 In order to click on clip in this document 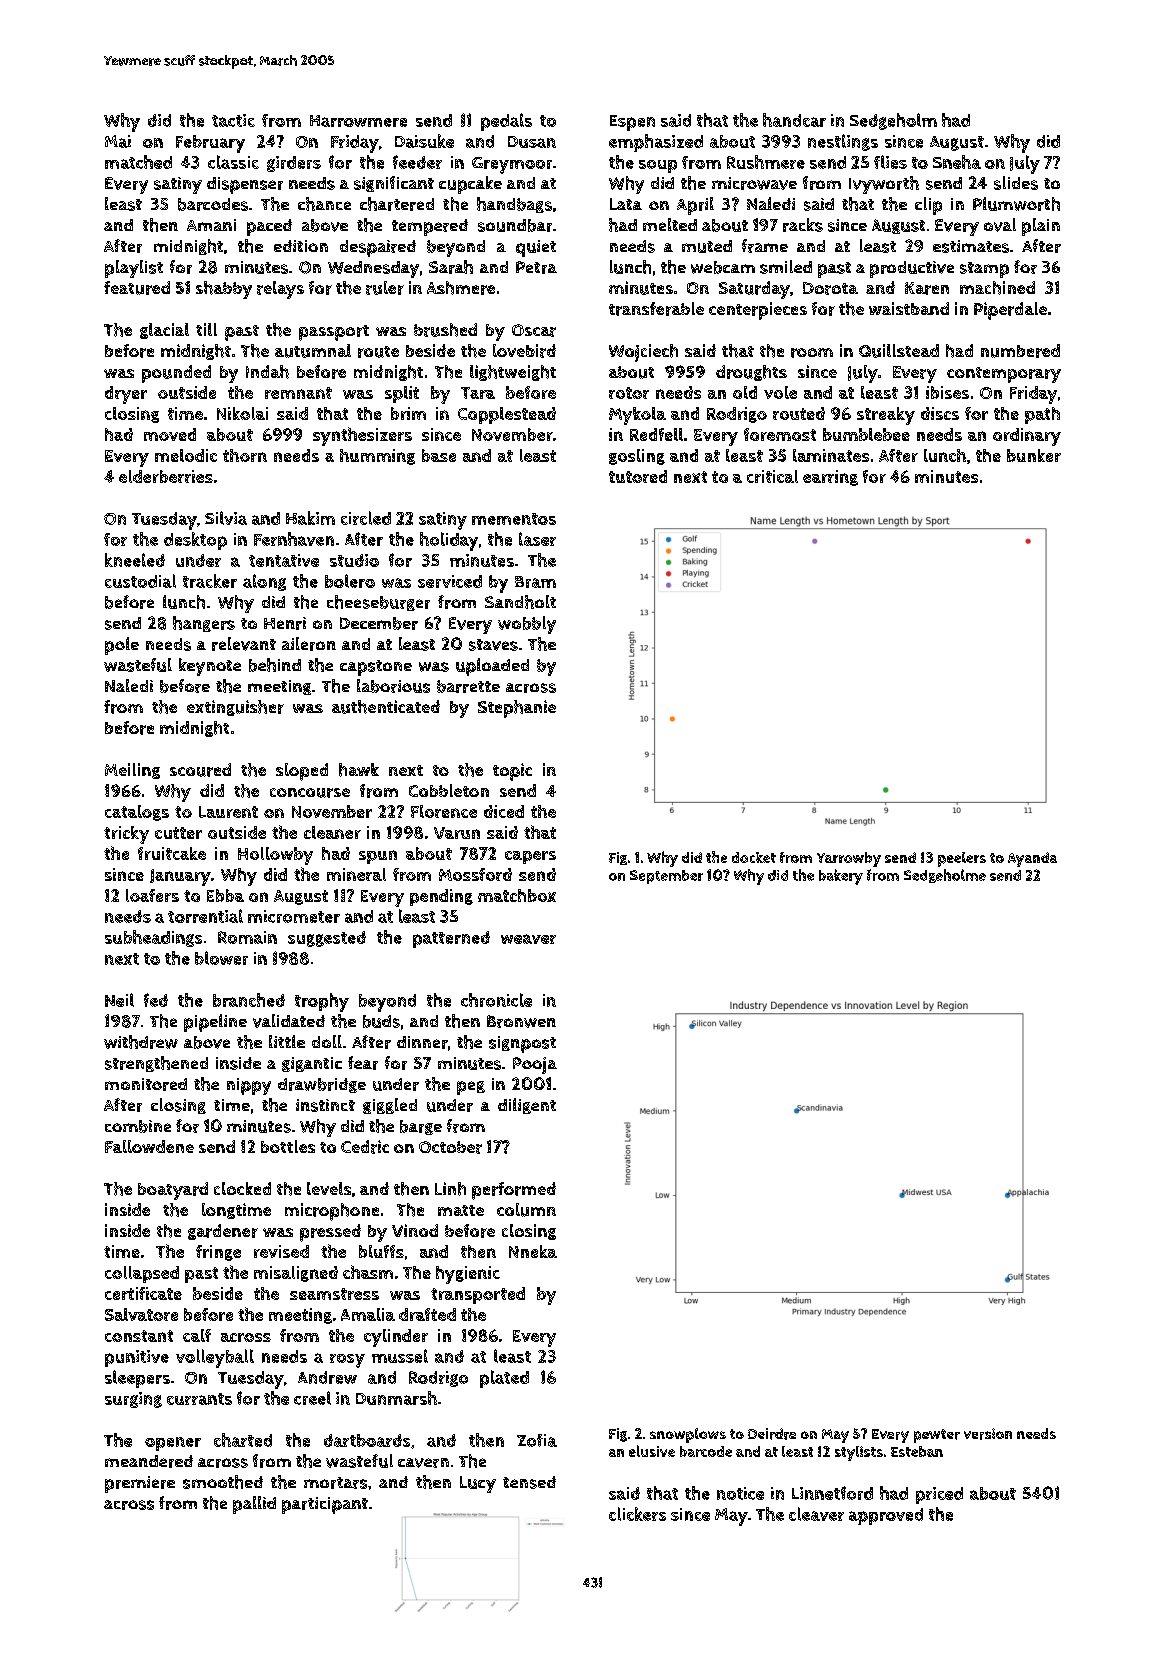, I will do `click(928, 206)`.
